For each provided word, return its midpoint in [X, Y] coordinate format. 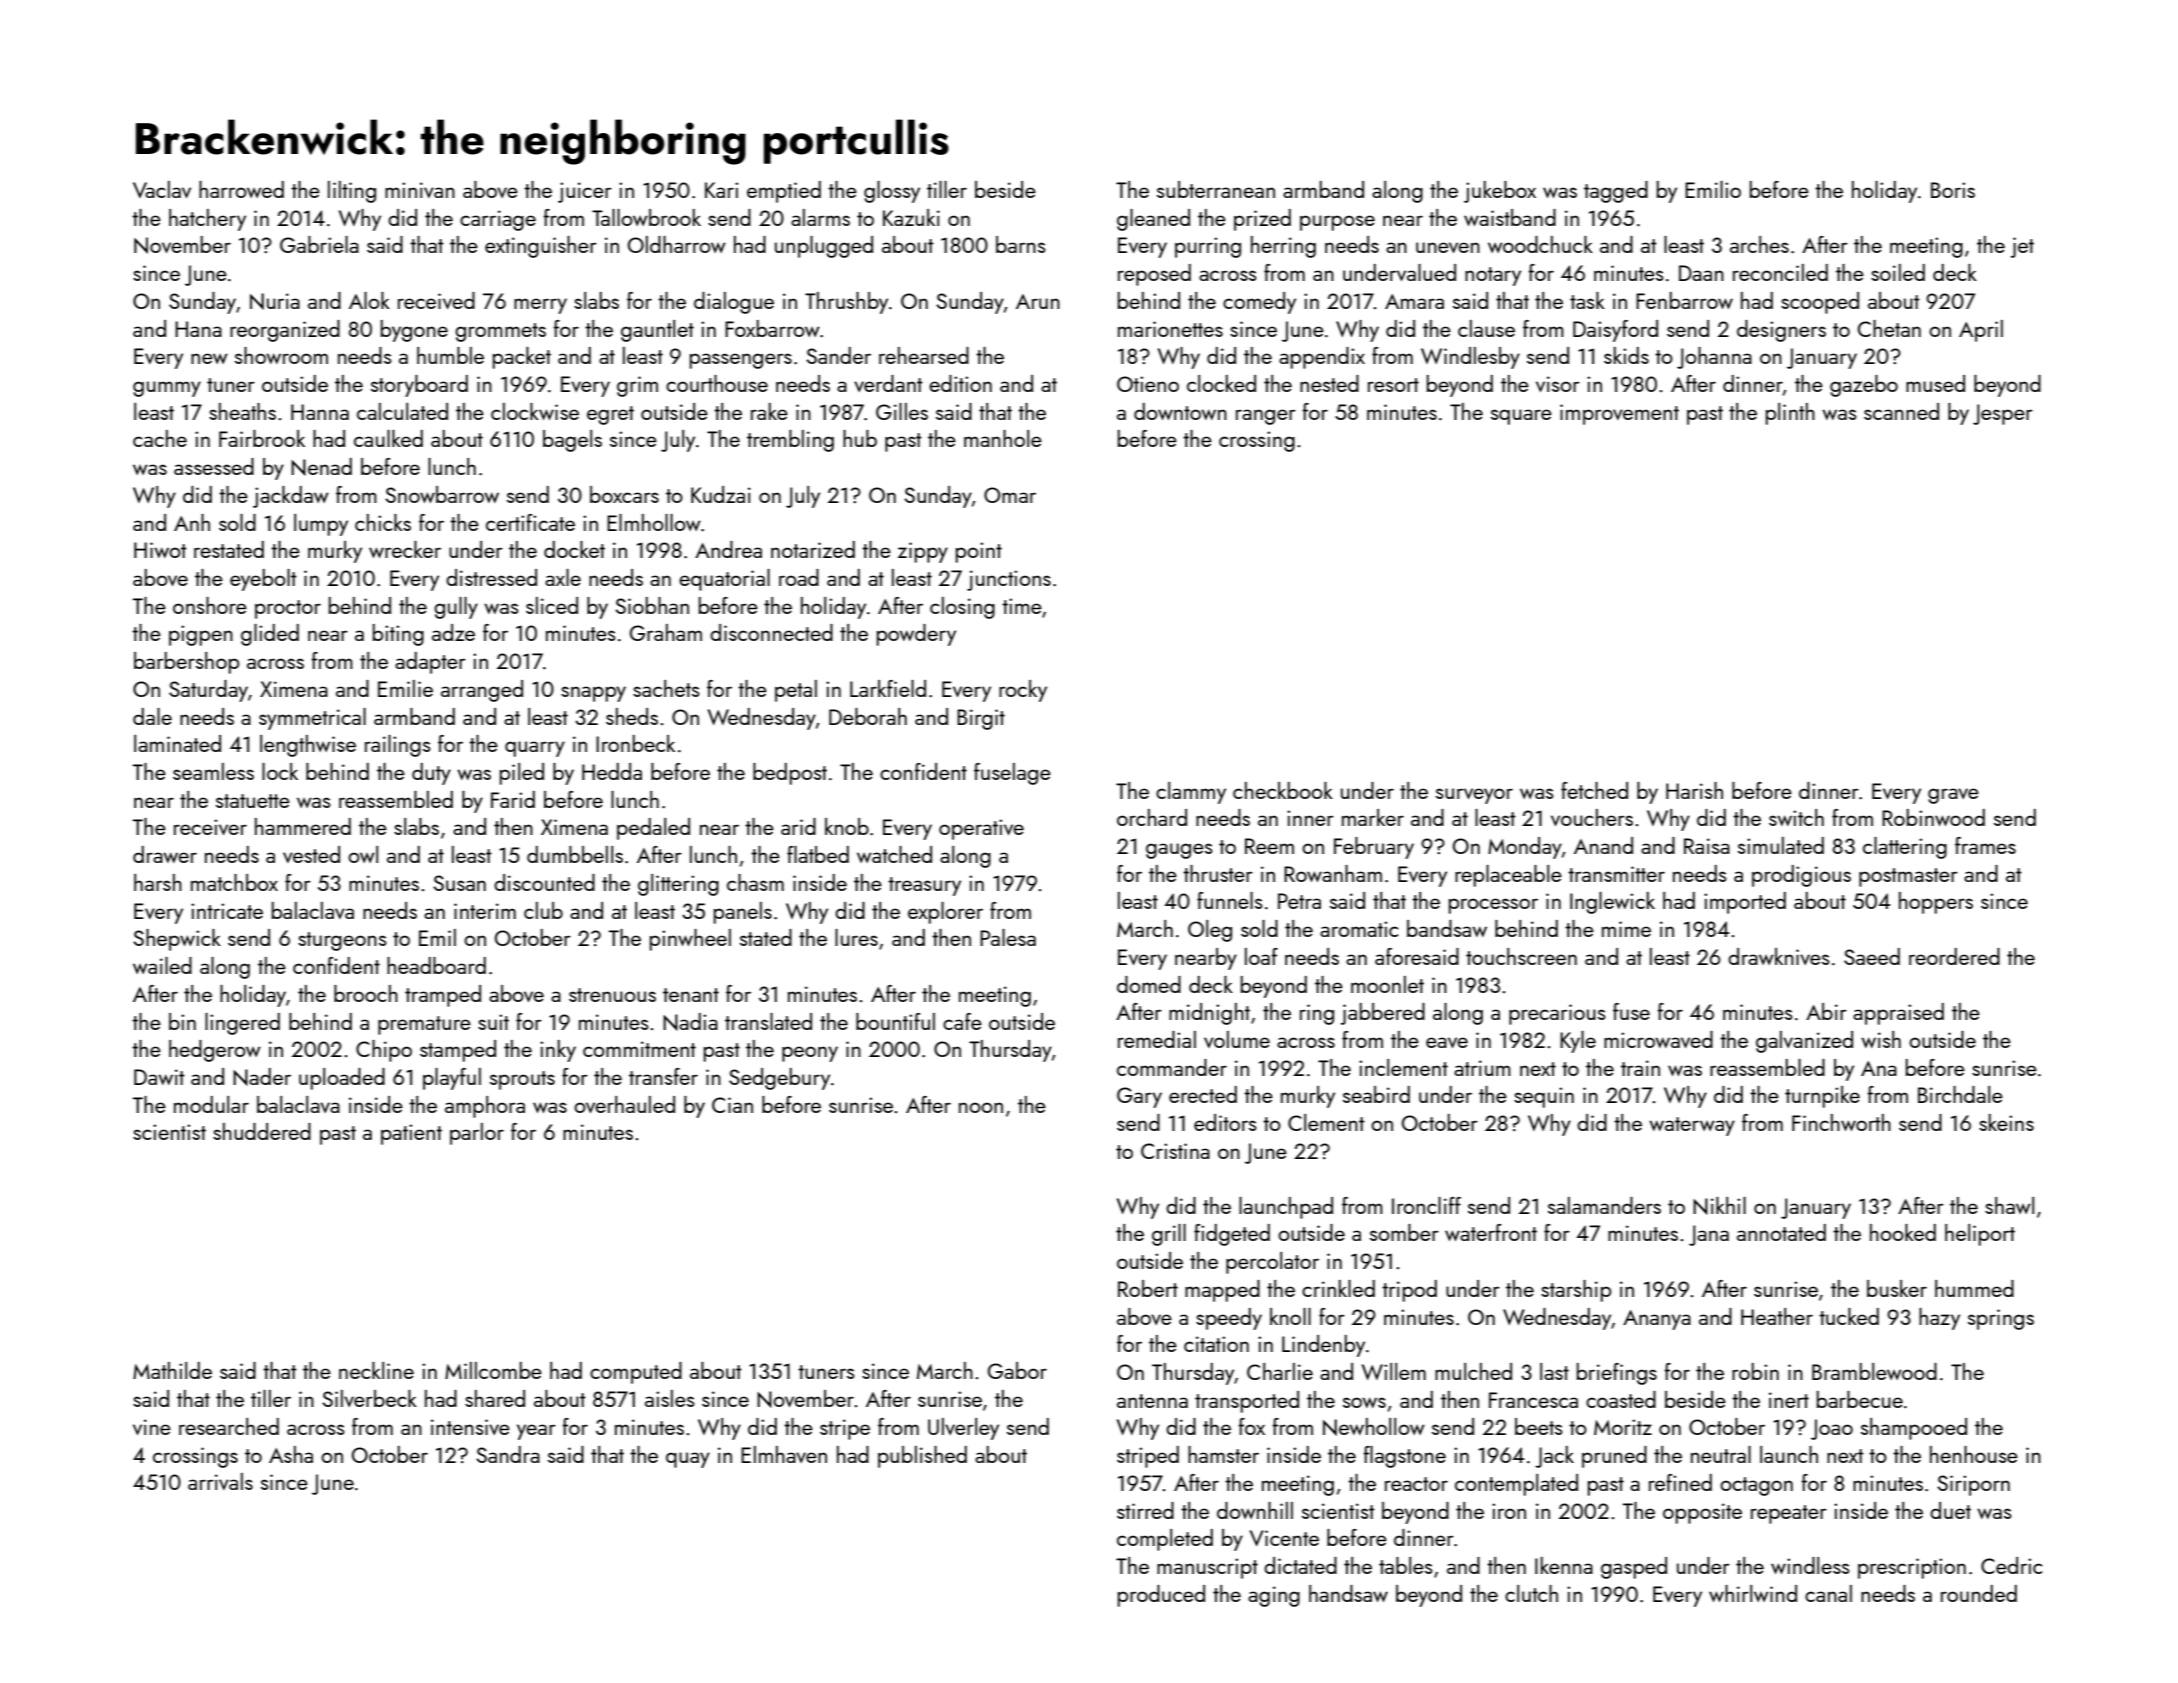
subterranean [1216, 189]
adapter [430, 663]
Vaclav [162, 189]
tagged [1616, 192]
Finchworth [1841, 1122]
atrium [1482, 1068]
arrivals [220, 1481]
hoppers [1936, 903]
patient [411, 1134]
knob [847, 826]
